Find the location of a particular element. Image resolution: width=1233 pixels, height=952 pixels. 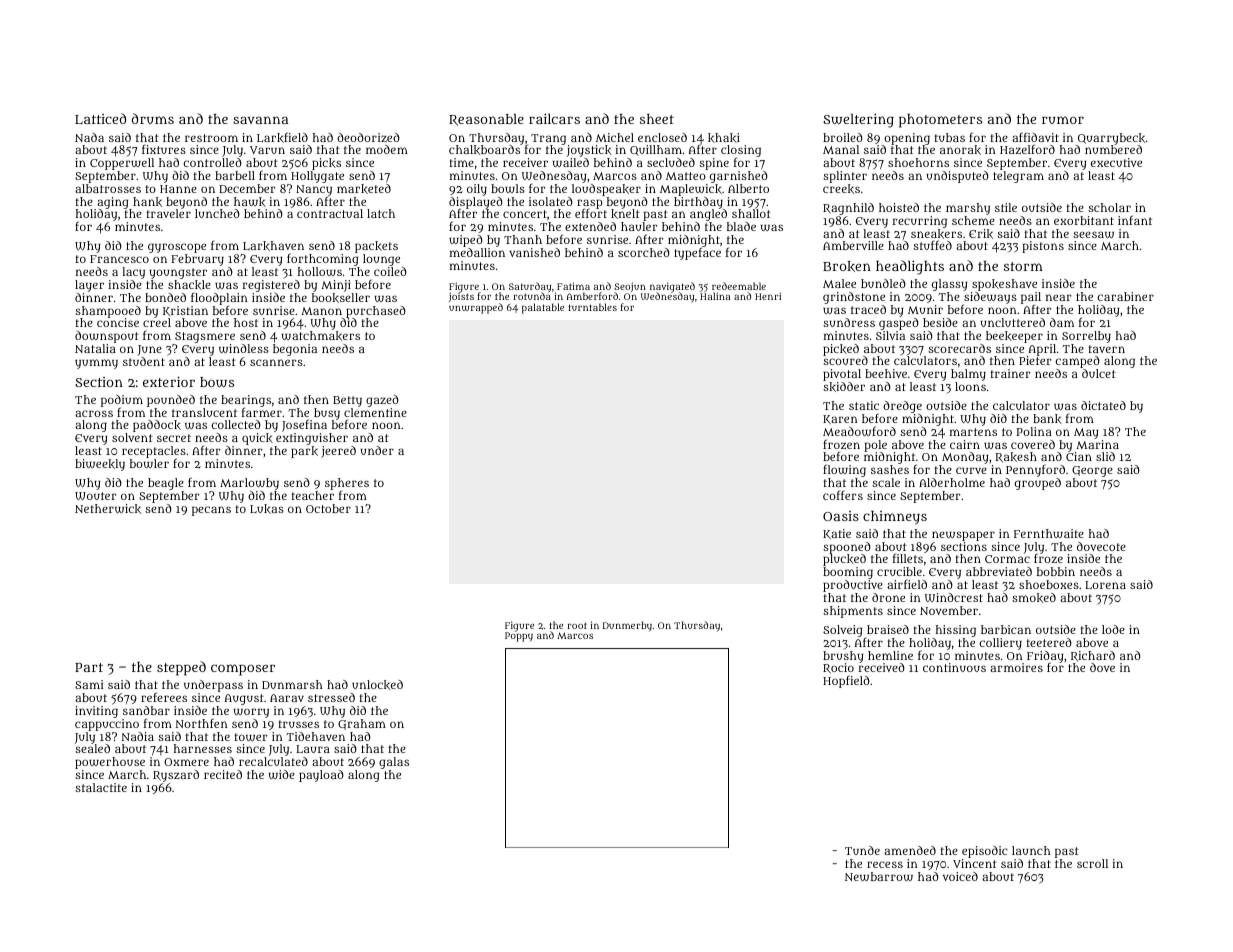

Alderholme is located at coordinates (952, 482).
